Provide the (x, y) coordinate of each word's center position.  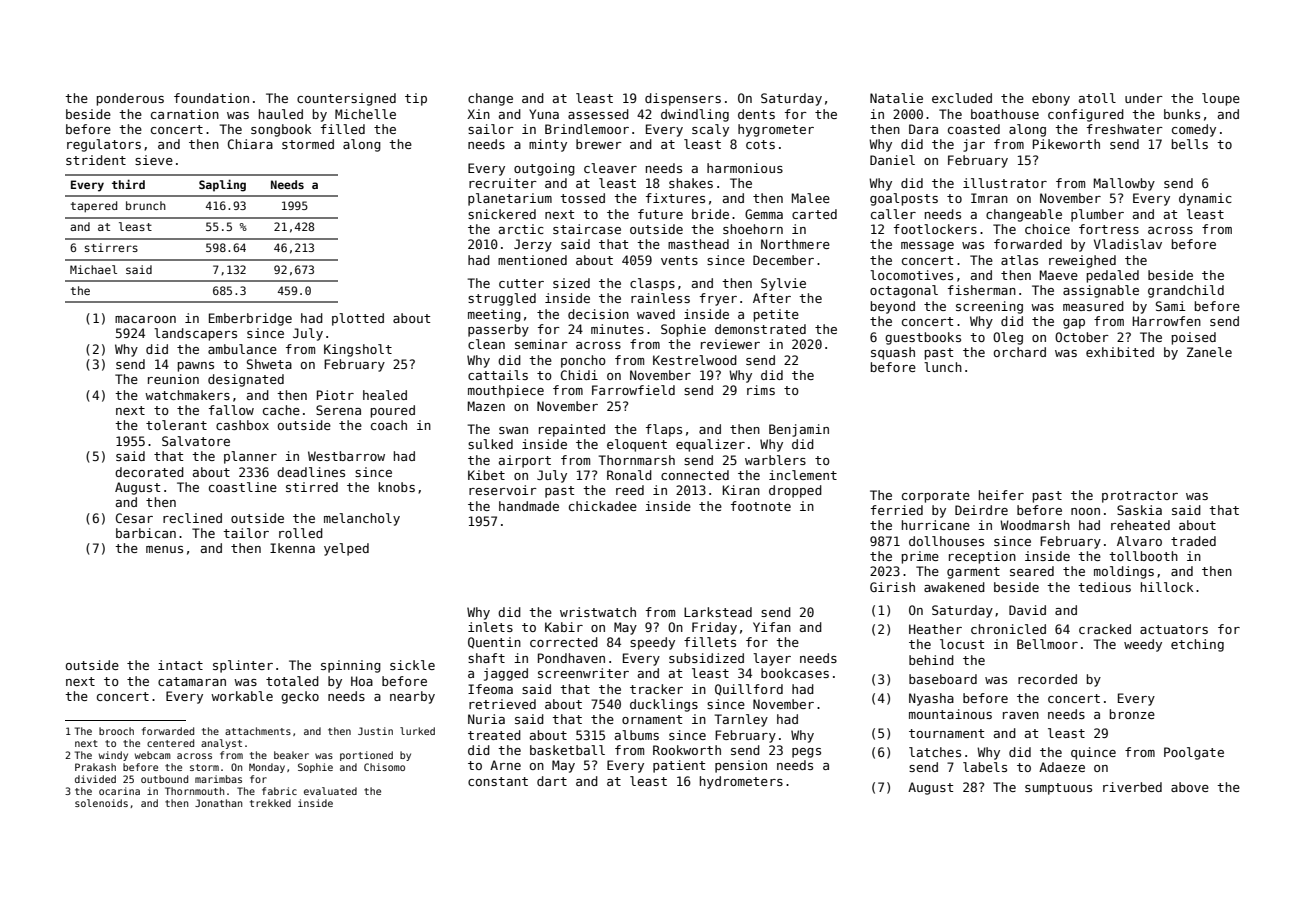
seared (1032, 571)
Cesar (134, 518)
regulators (104, 145)
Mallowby (1124, 184)
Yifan (772, 627)
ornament (652, 719)
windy (113, 756)
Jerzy (533, 245)
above (1190, 787)
